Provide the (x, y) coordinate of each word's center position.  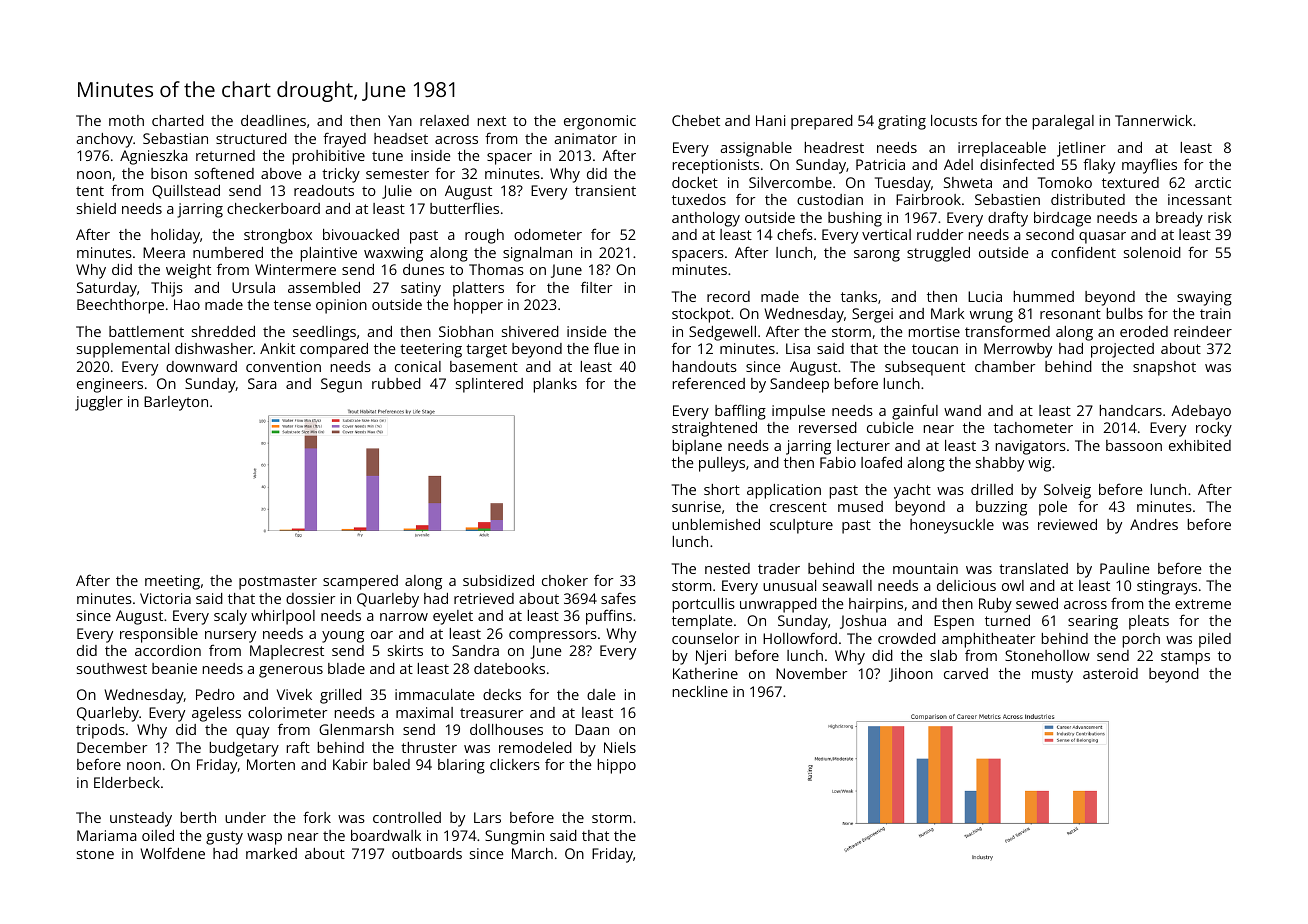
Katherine (705, 673)
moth (126, 120)
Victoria (165, 598)
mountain (925, 568)
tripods (100, 731)
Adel (958, 164)
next (492, 121)
